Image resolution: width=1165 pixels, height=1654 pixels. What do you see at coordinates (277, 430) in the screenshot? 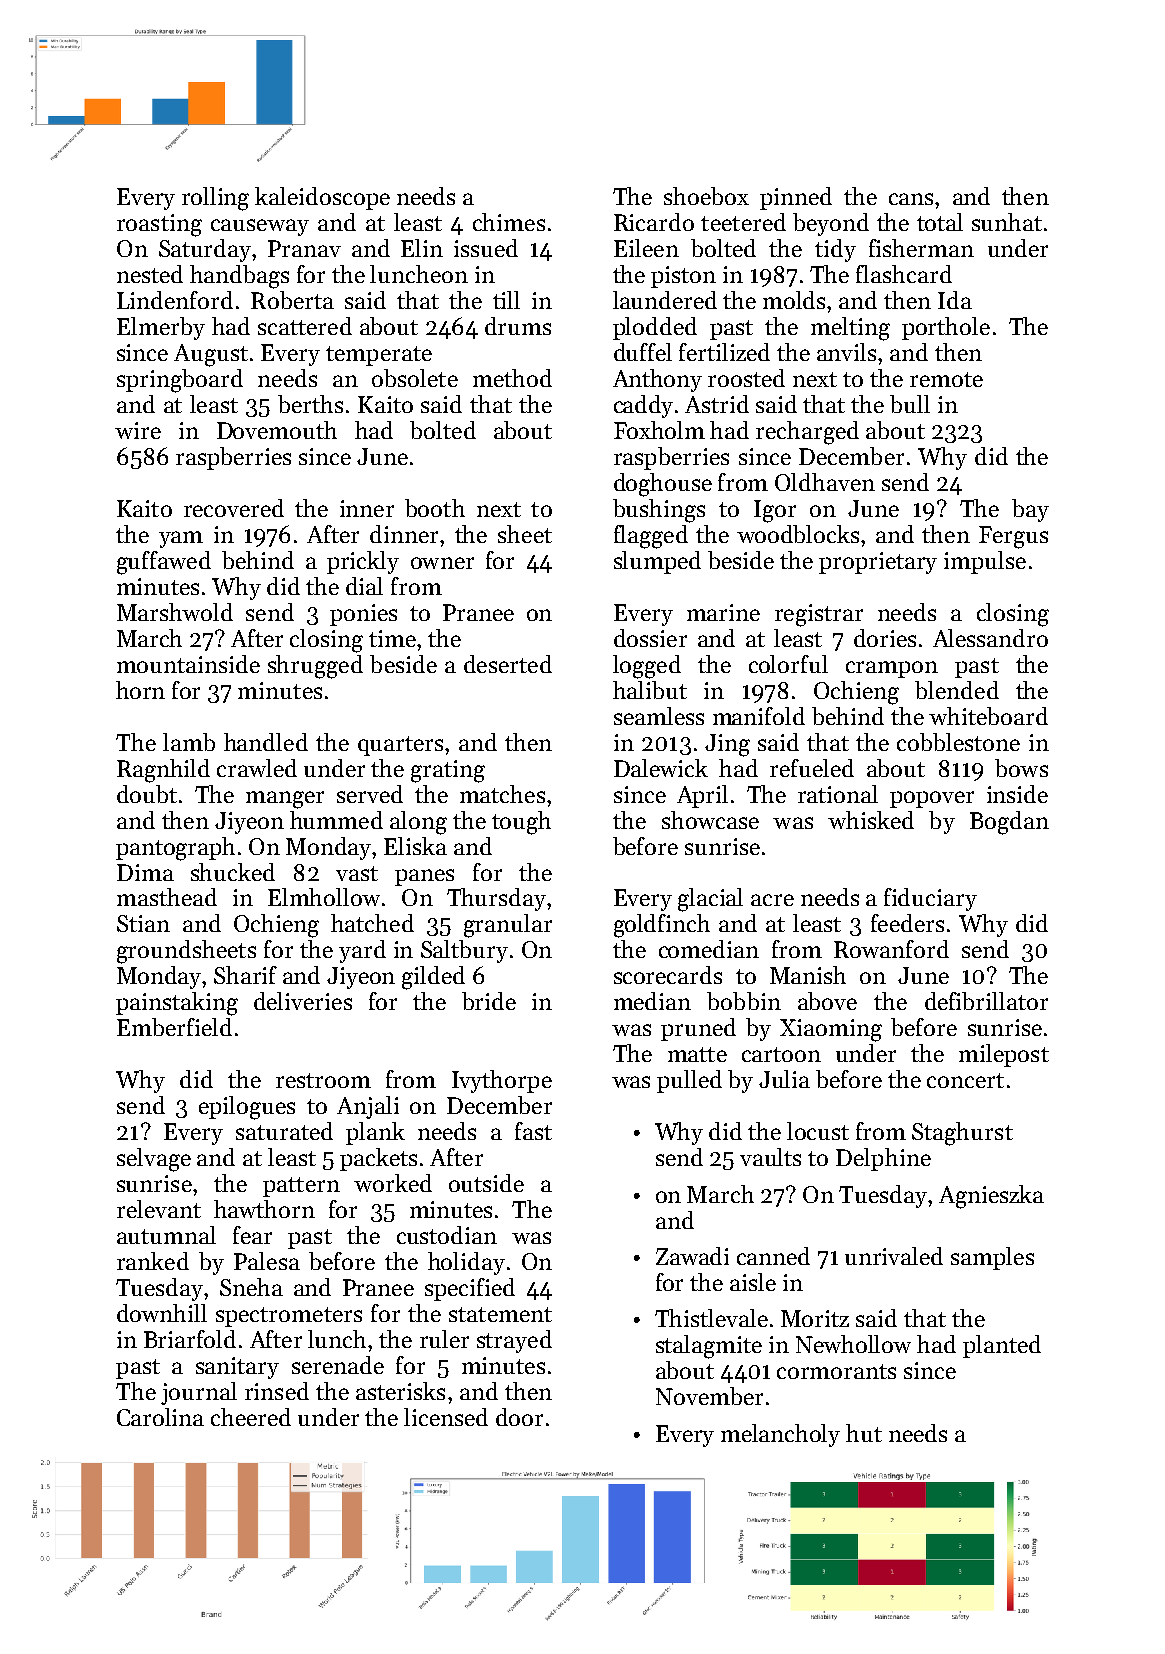
I see `Dovemouth` at bounding box center [277, 430].
